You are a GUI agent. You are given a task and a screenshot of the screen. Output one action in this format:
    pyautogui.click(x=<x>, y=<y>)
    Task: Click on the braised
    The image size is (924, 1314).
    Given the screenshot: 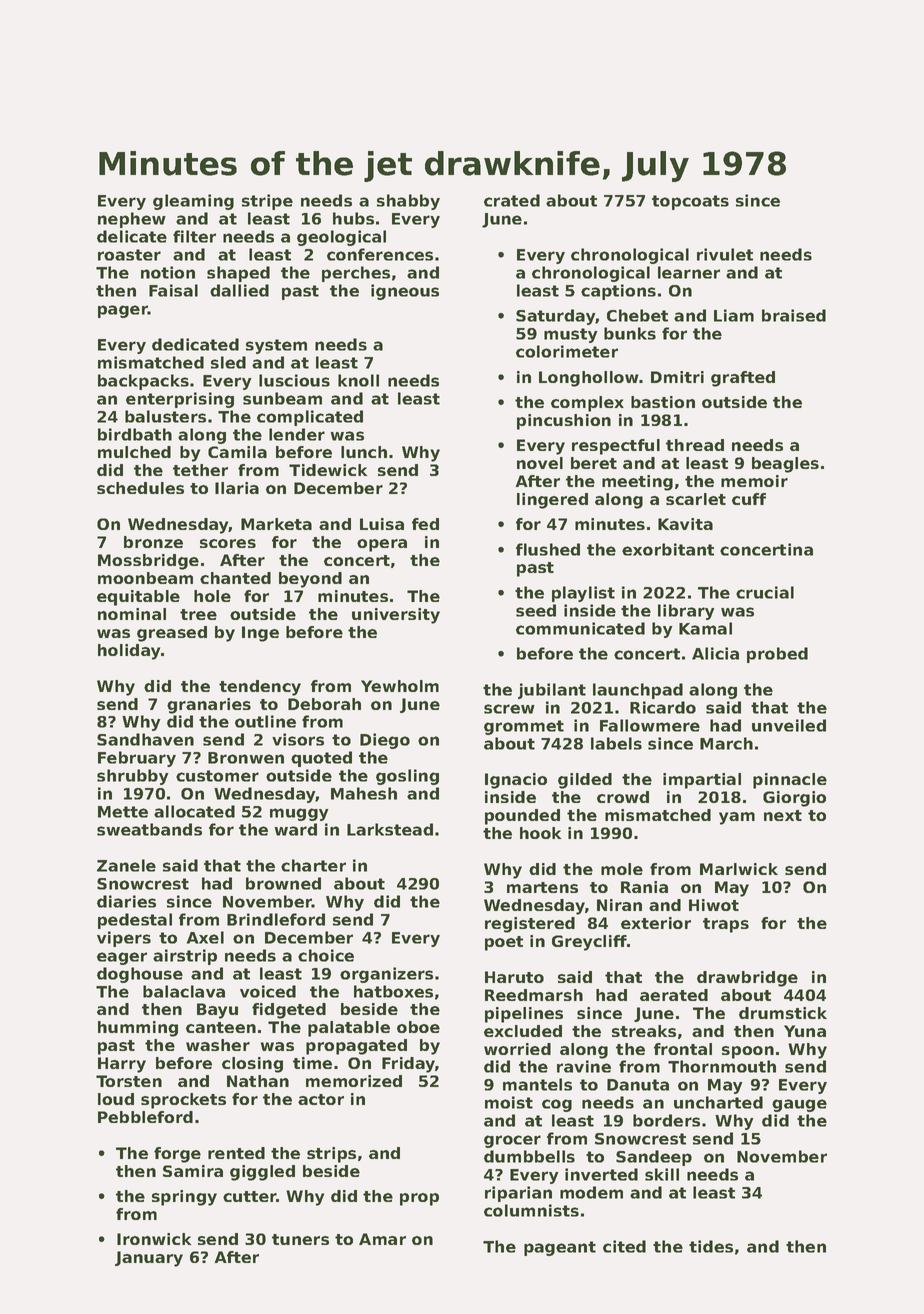 What is the action you would take?
    pyautogui.click(x=794, y=315)
